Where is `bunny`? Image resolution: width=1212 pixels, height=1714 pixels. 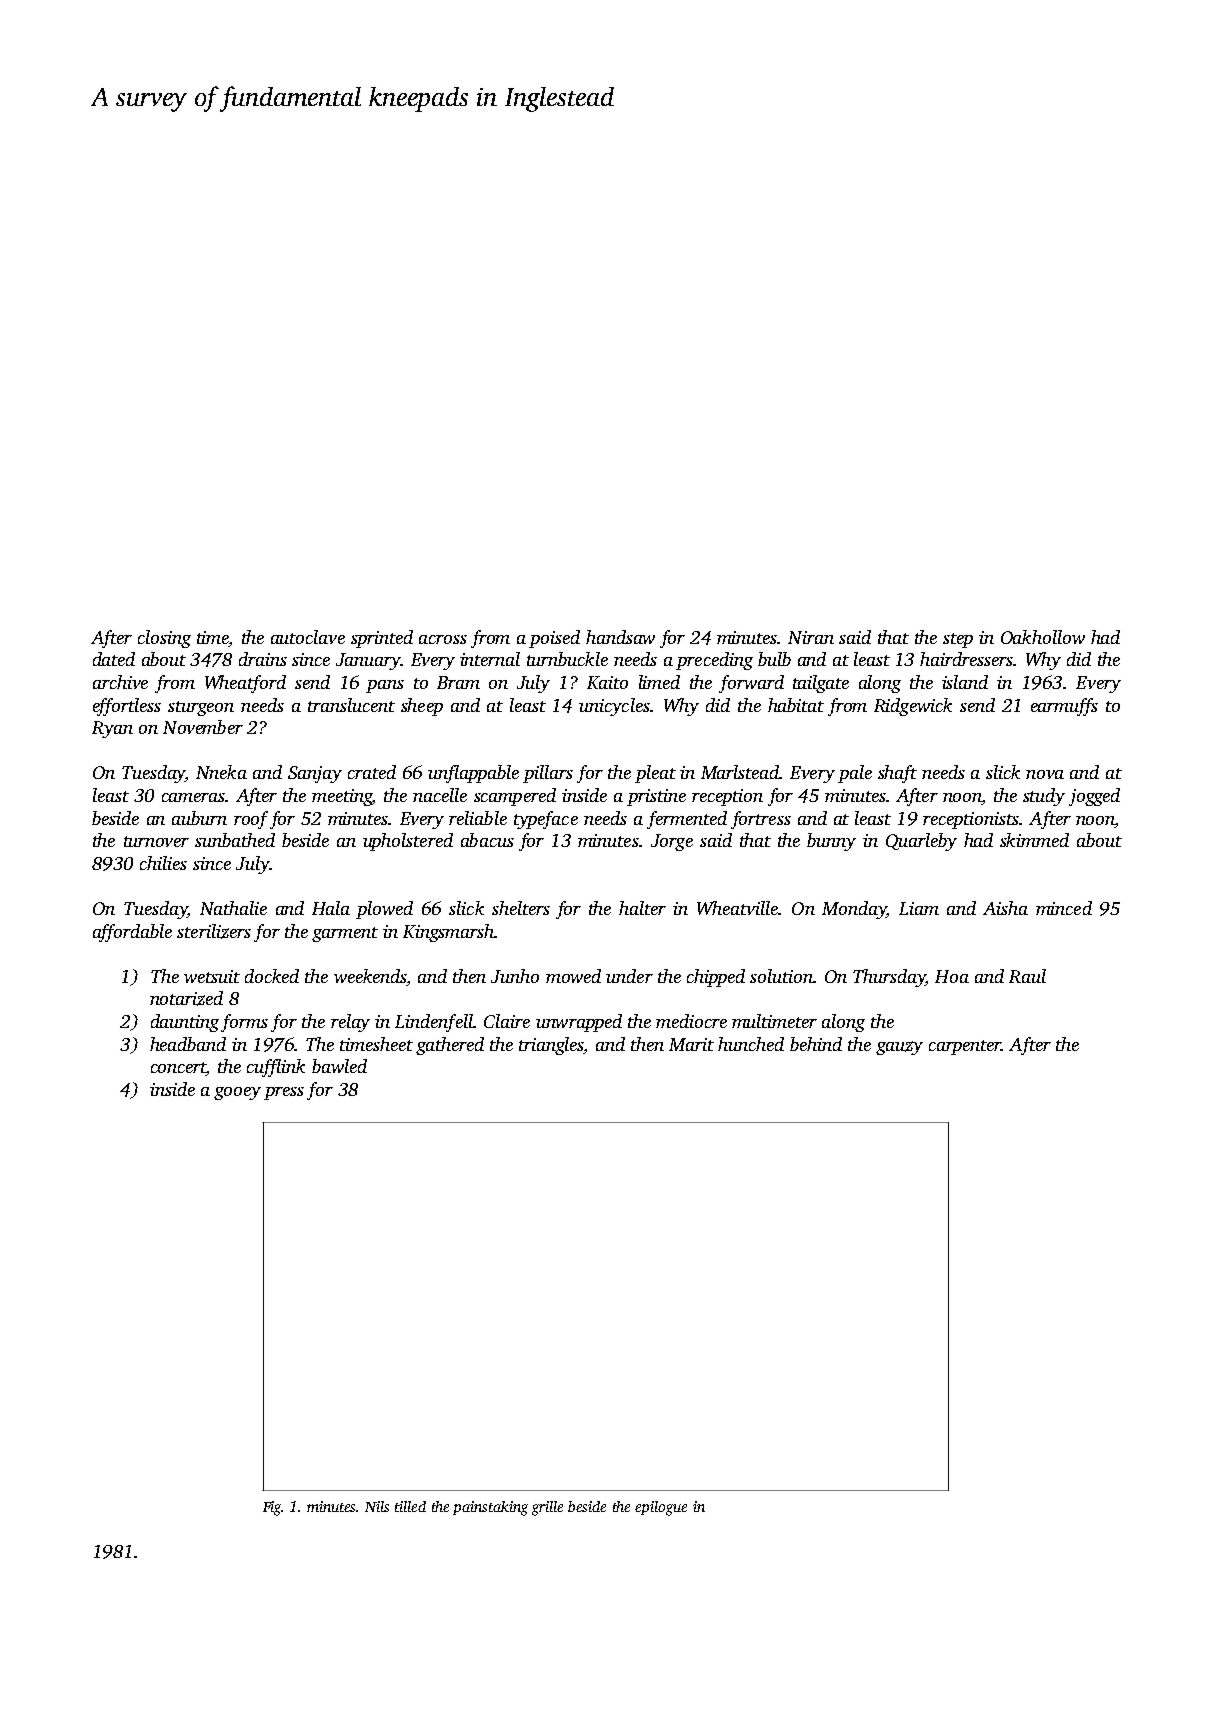
bunny is located at coordinates (831, 842).
